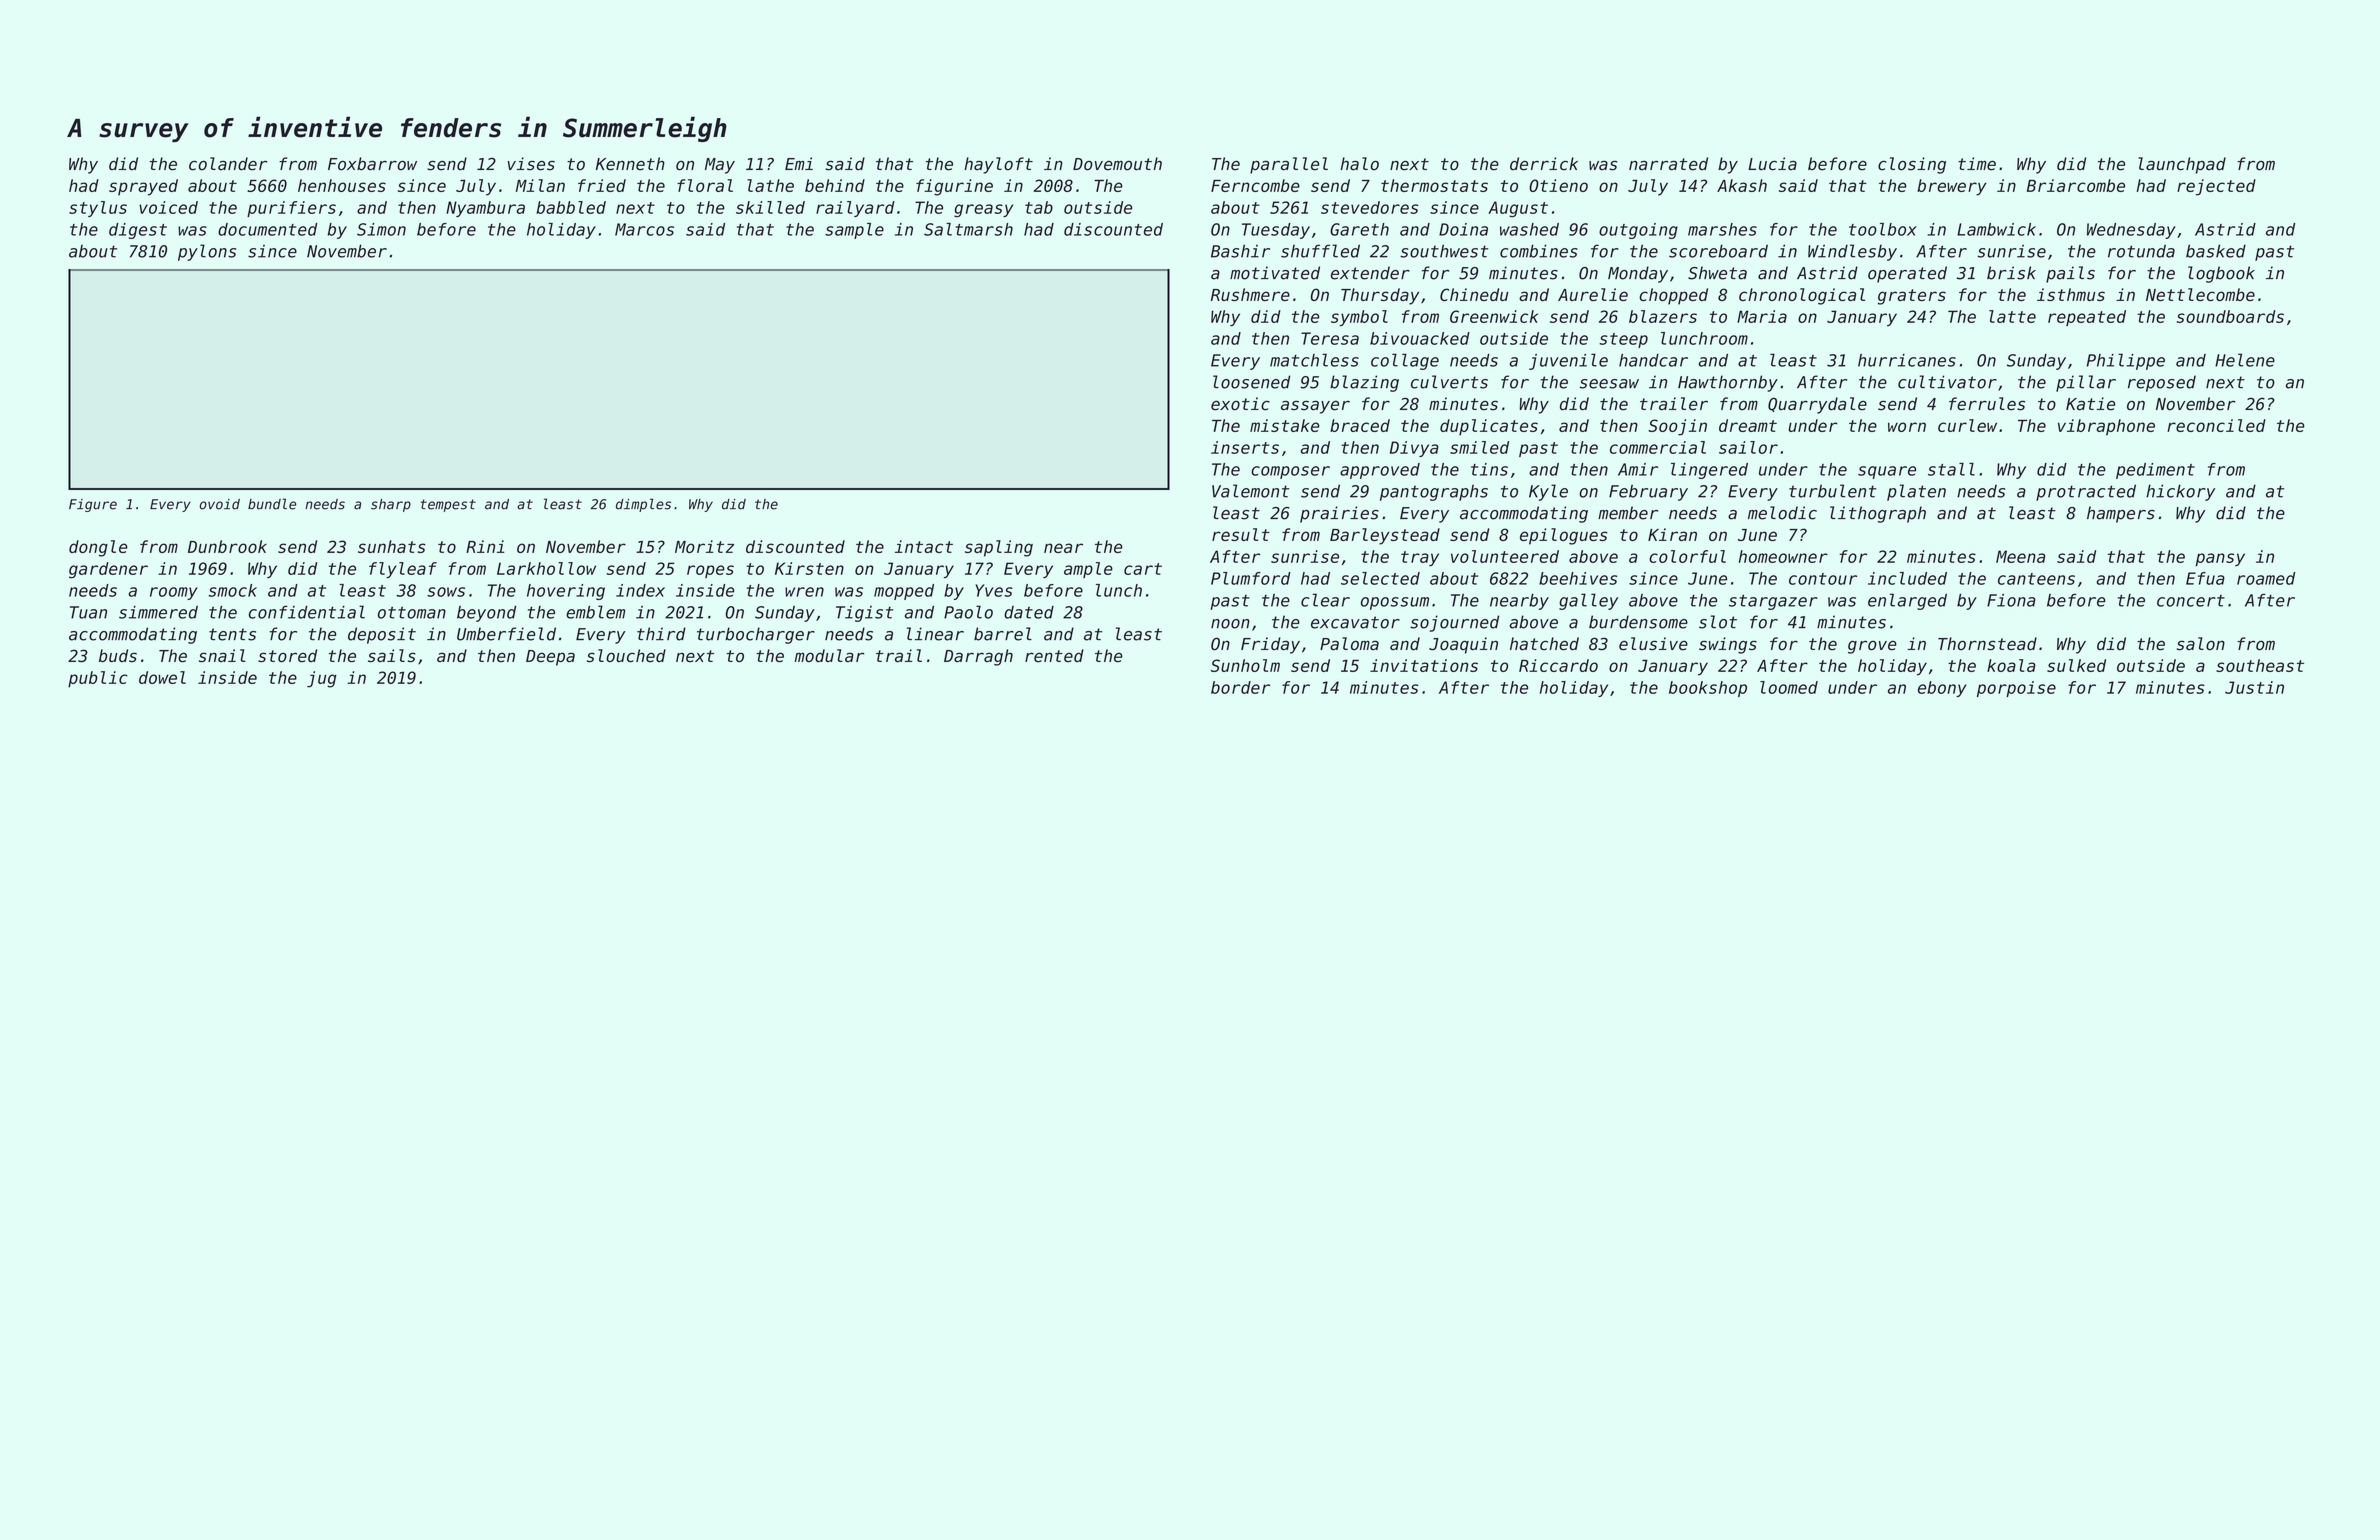 Image resolution: width=2380 pixels, height=1540 pixels. Describe the element at coordinates (1544, 164) in the page. I see `derrick` at that location.
